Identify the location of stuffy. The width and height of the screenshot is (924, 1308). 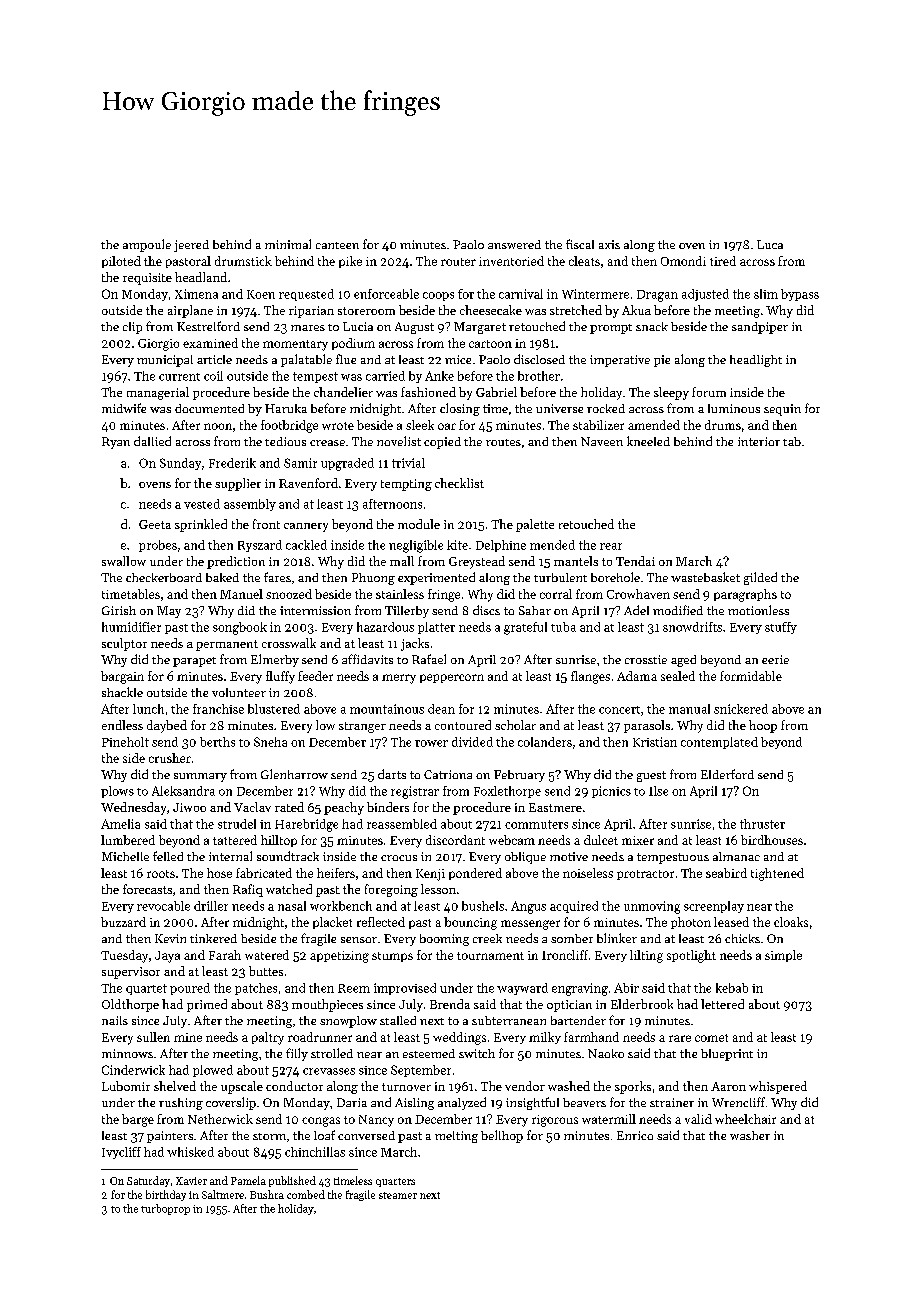
(781, 628).
